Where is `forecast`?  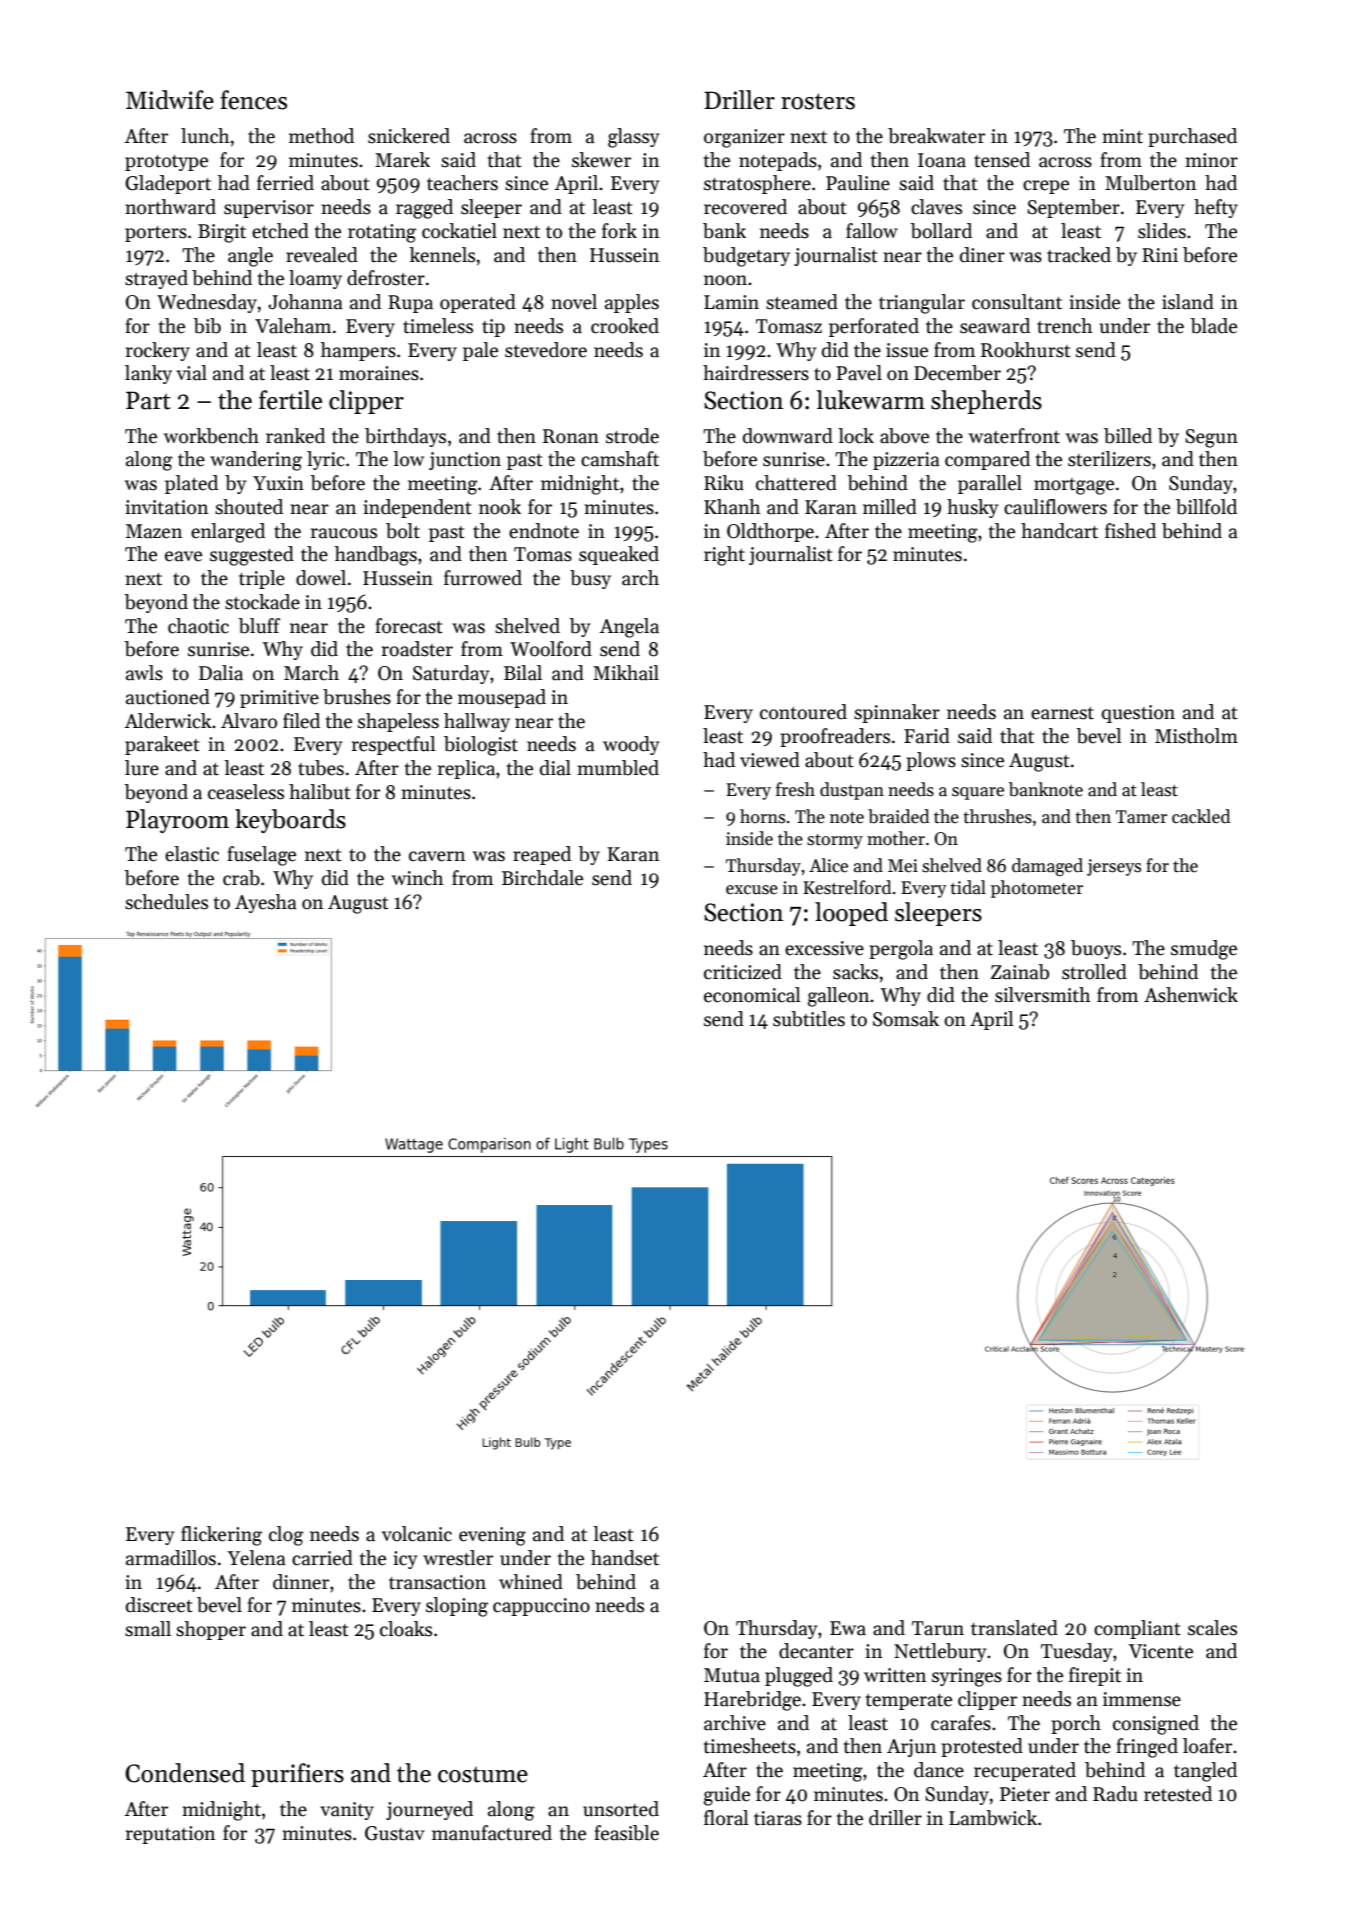 forecast is located at coordinates (409, 626).
